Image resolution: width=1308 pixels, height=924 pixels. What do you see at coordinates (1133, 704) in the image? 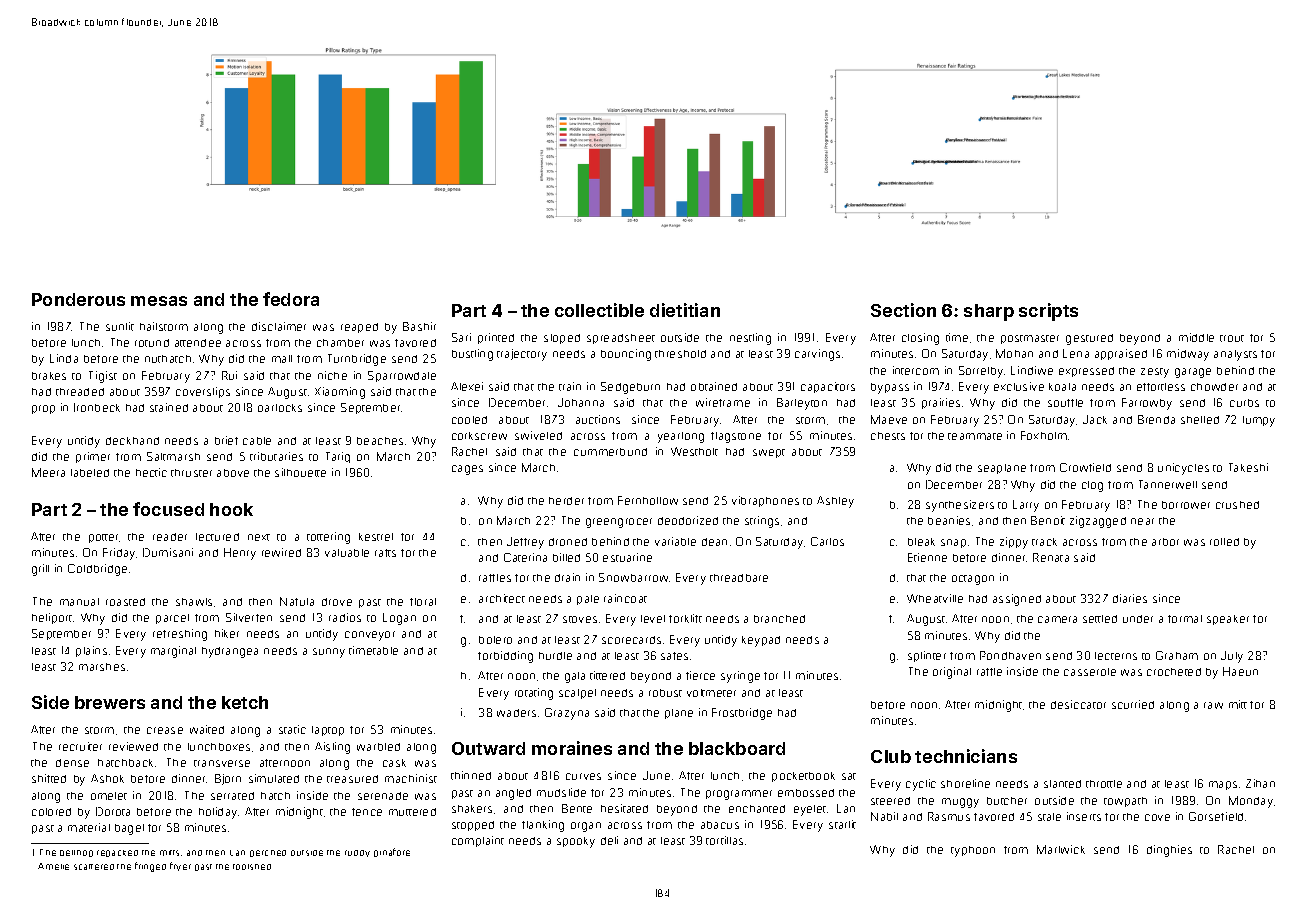
I see `scurried` at bounding box center [1133, 704].
